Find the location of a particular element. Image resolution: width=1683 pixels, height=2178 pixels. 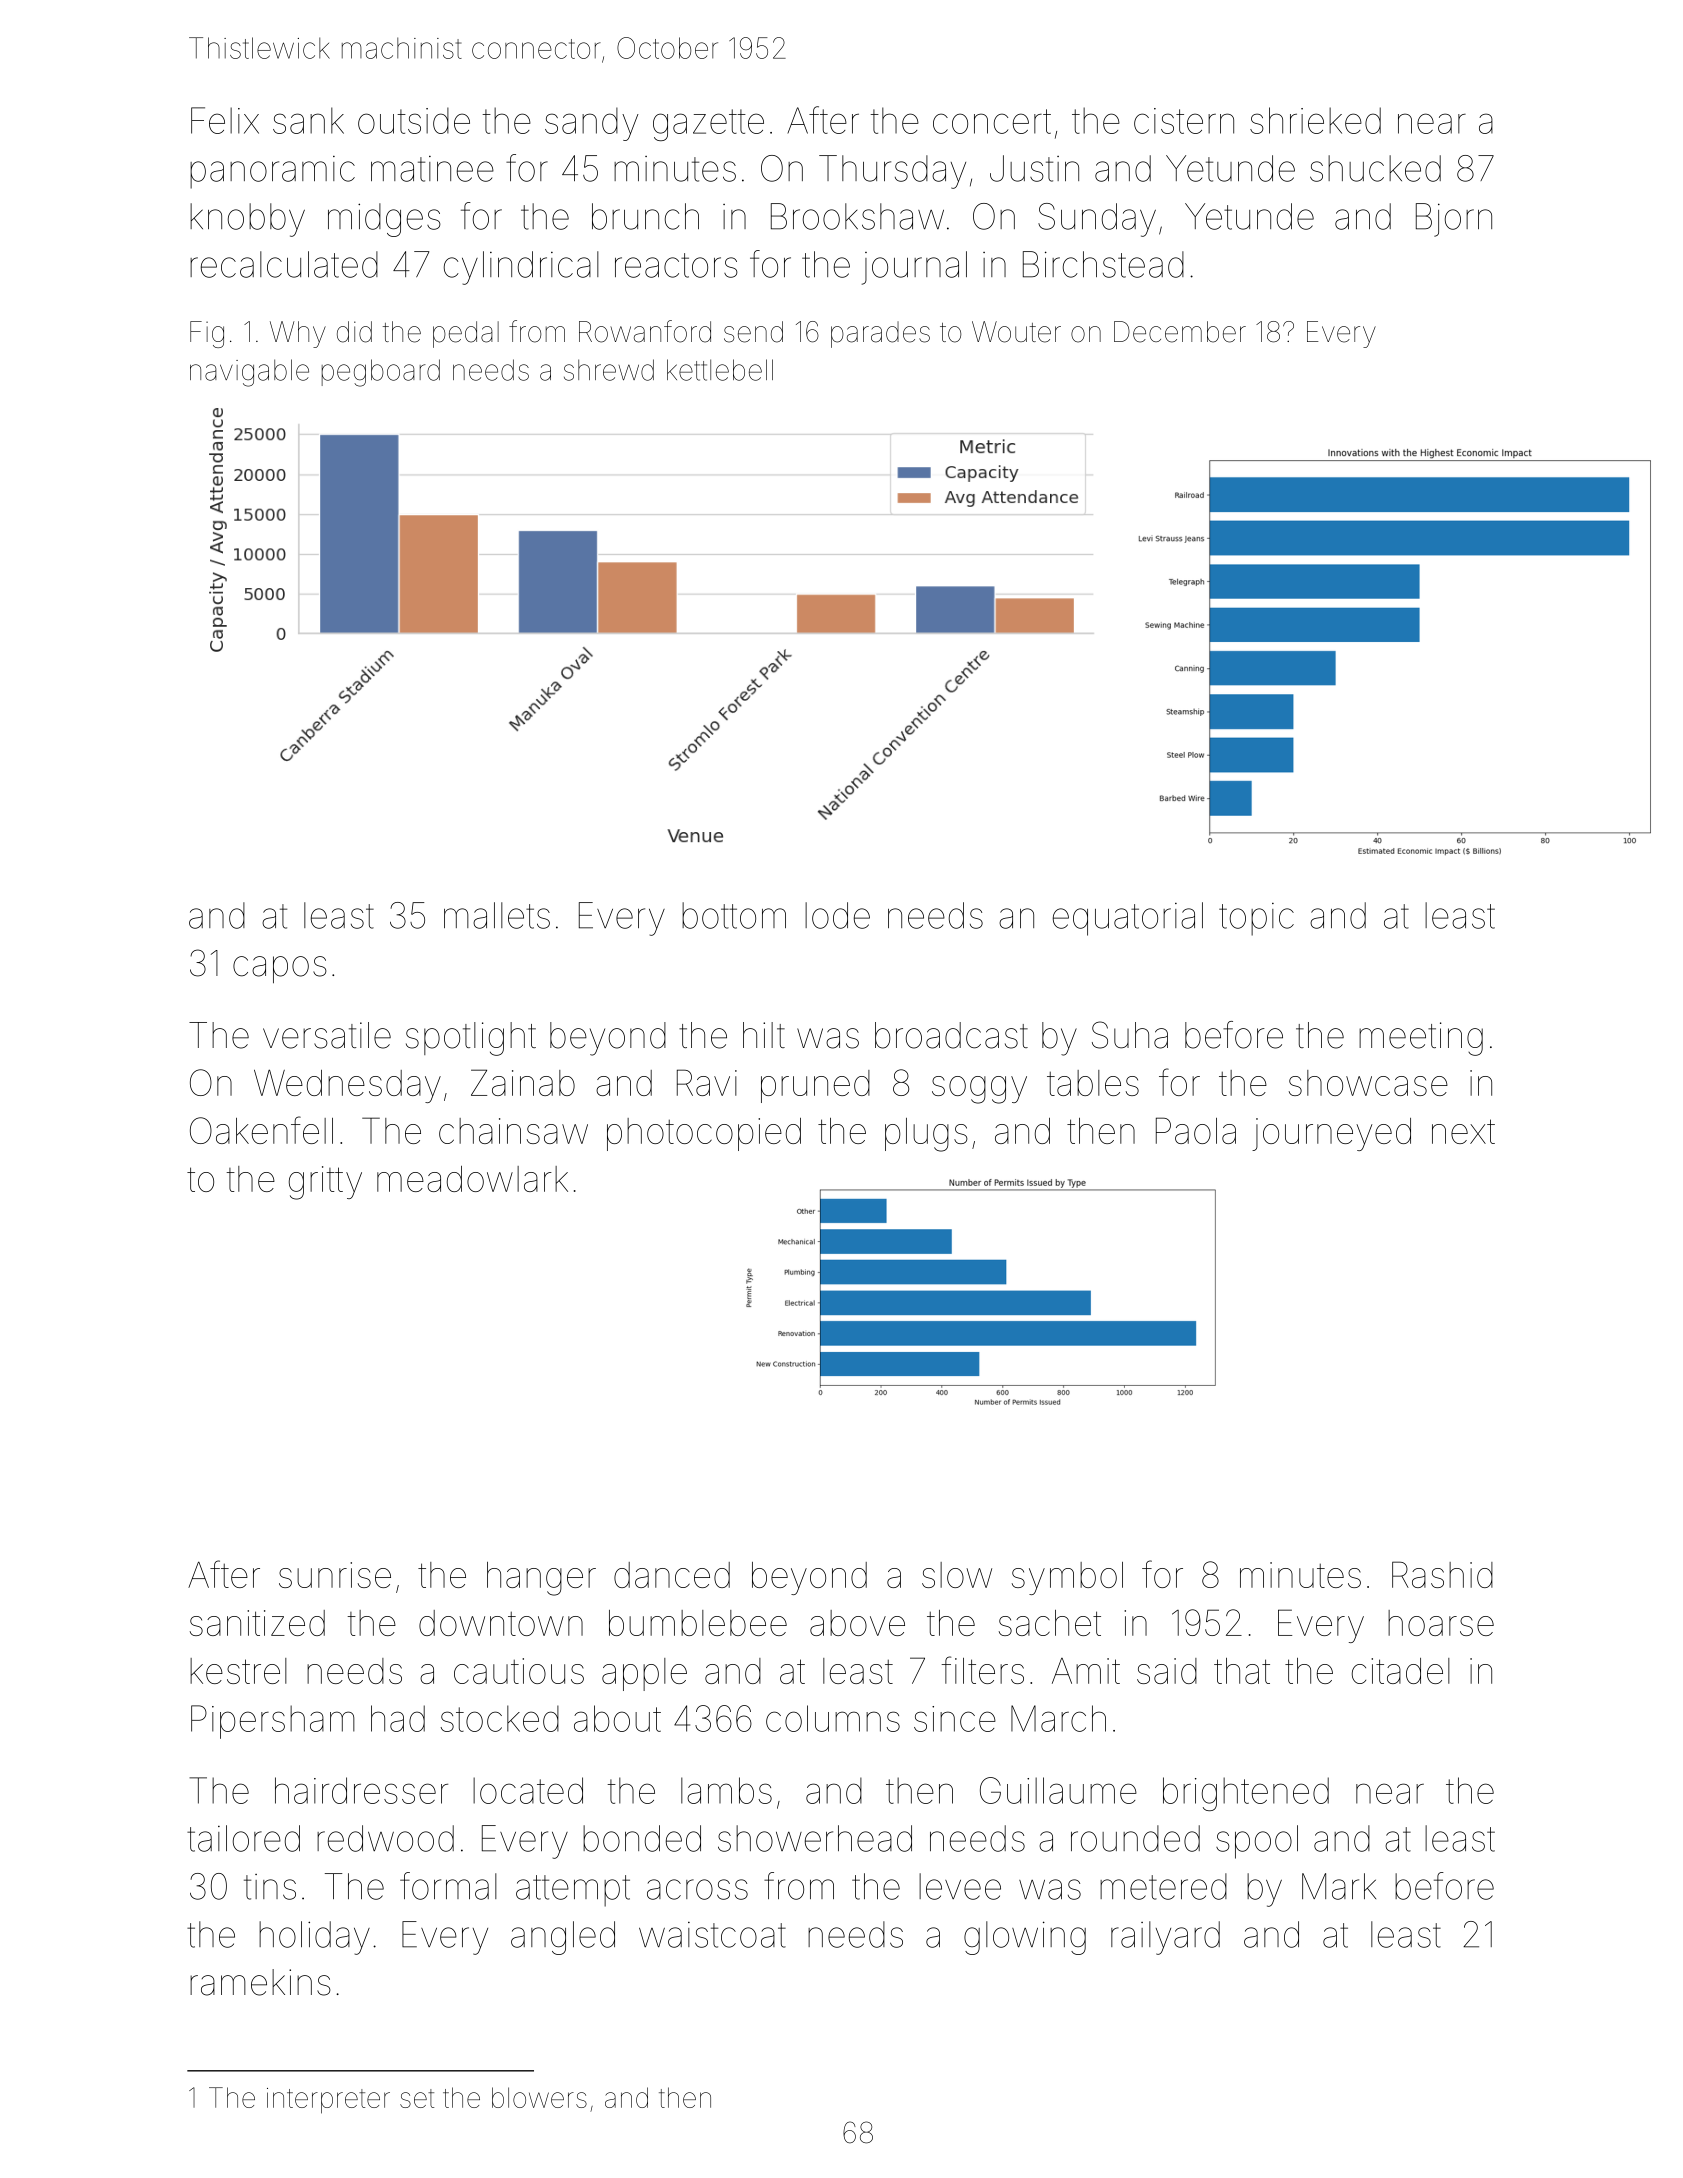

topic is located at coordinates (1256, 919).
